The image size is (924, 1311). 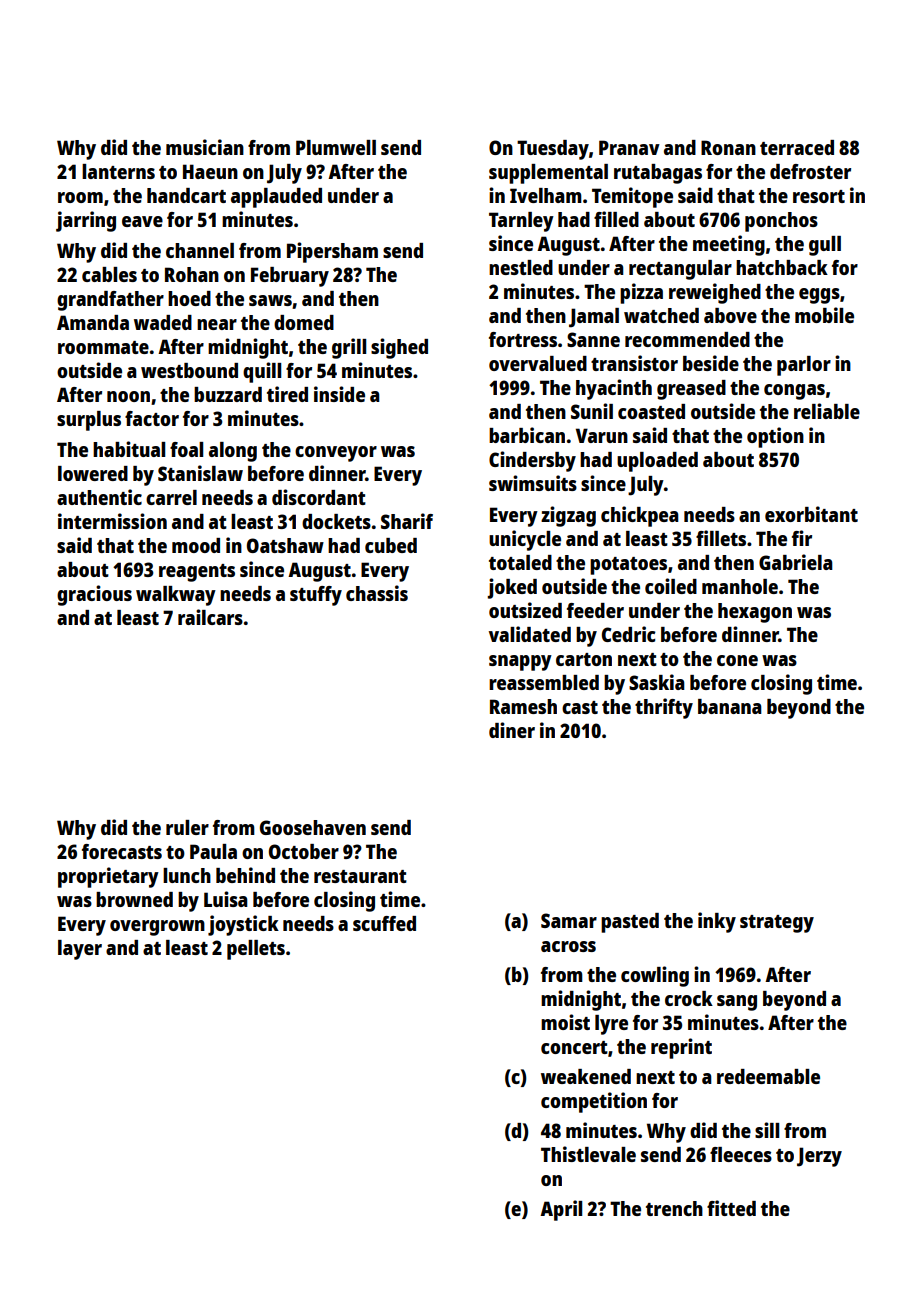 What do you see at coordinates (94, 595) in the image?
I see `gracious` at bounding box center [94, 595].
